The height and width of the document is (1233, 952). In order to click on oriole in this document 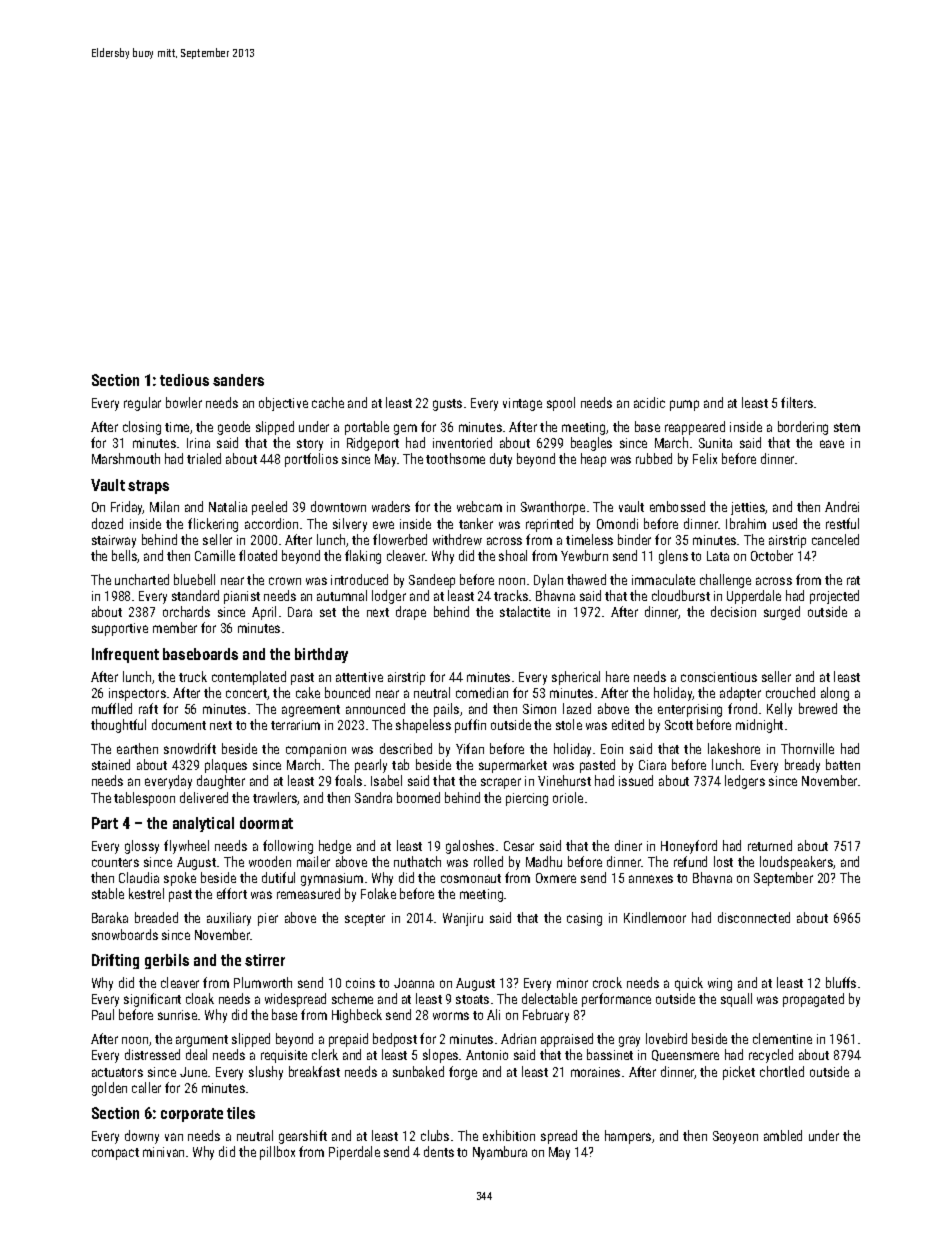, I will do `click(568, 797)`.
